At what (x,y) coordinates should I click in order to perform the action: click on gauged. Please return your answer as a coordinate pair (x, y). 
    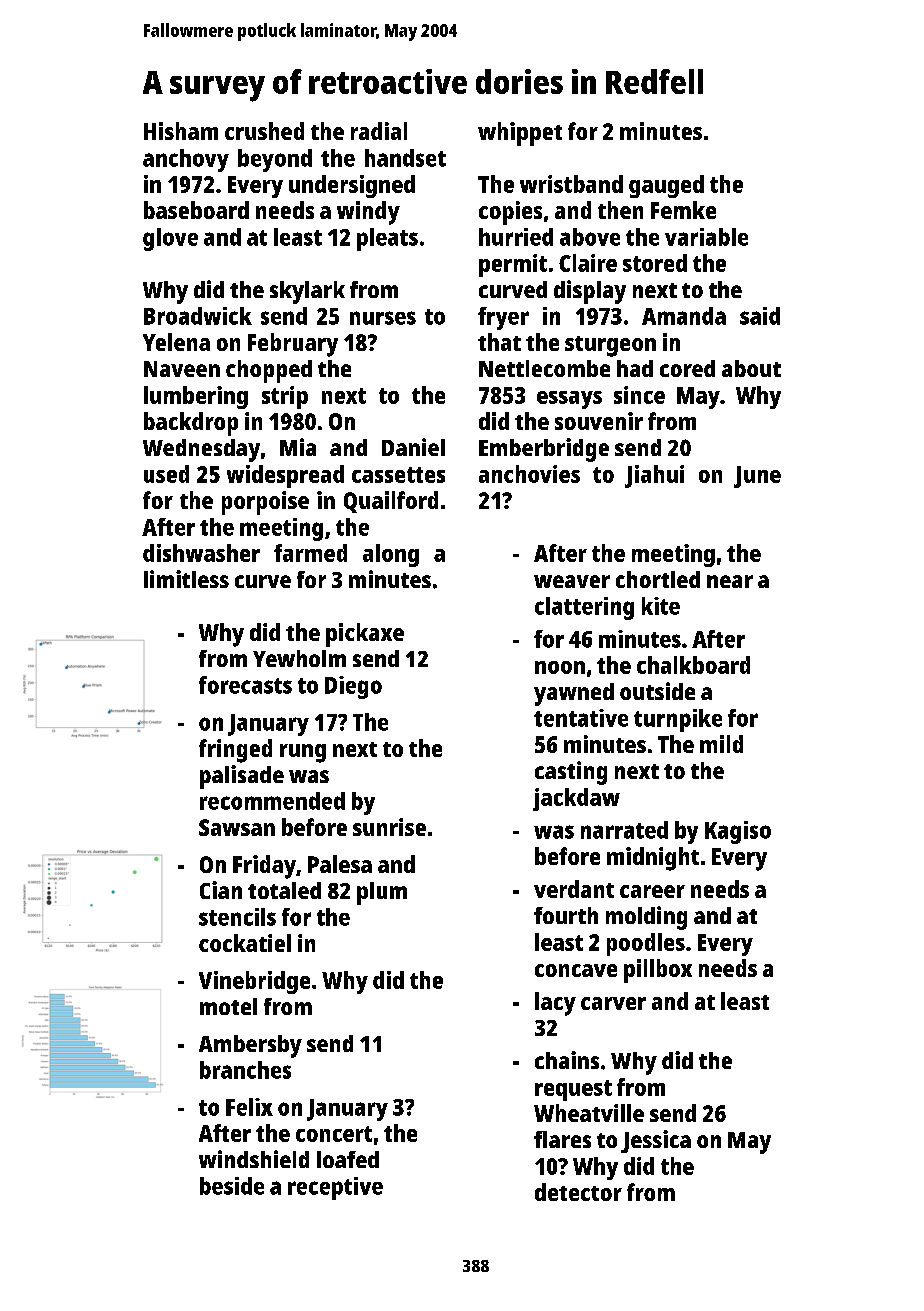
    Looking at the image, I should click on (666, 186).
